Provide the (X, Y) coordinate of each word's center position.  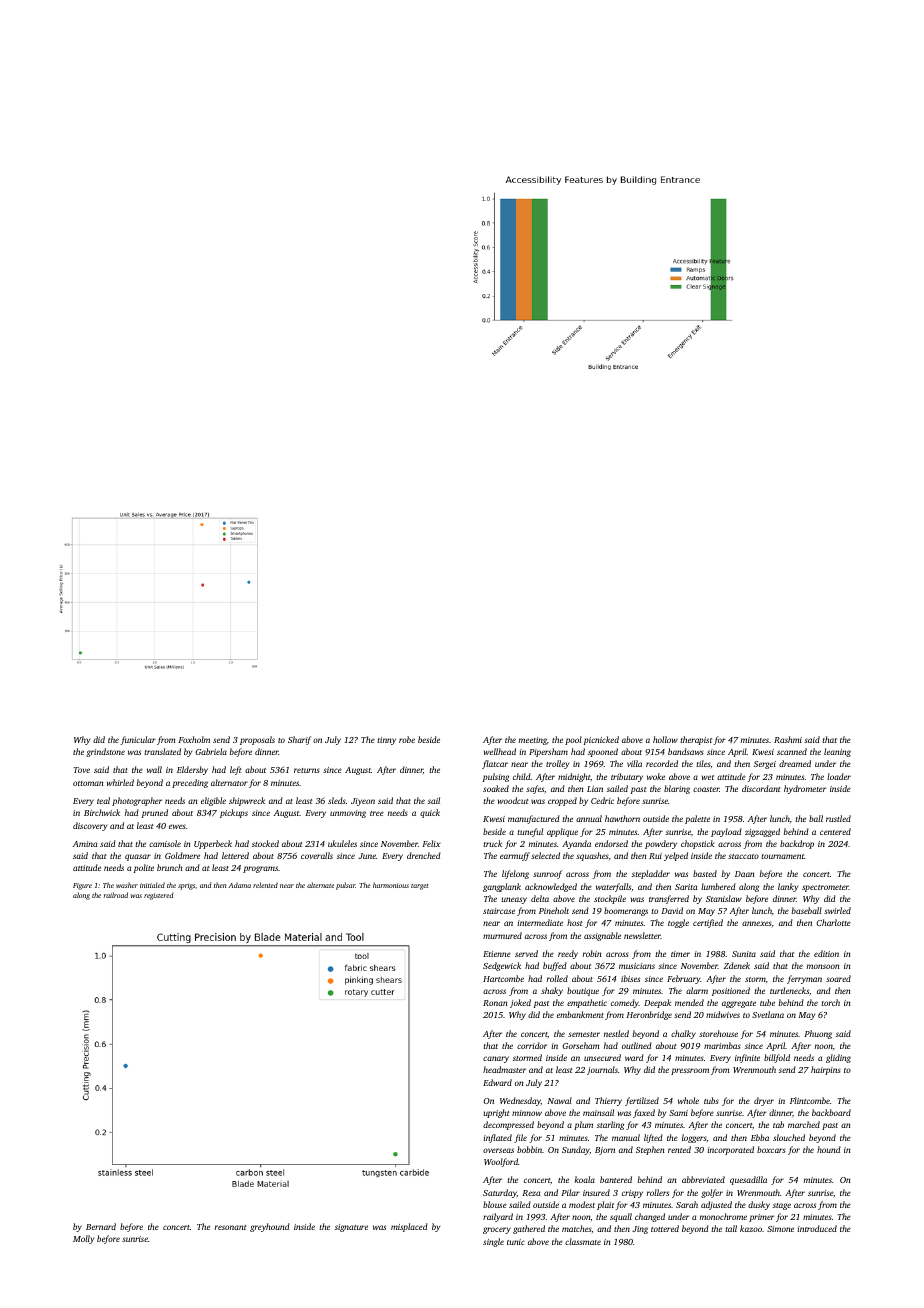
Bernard (101, 1226)
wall (154, 769)
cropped (562, 801)
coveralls (317, 855)
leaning (837, 752)
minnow (527, 1113)
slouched (789, 1137)
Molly (83, 1239)
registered (159, 896)
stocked (265, 843)
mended (689, 1002)
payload (726, 832)
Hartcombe (503, 978)
